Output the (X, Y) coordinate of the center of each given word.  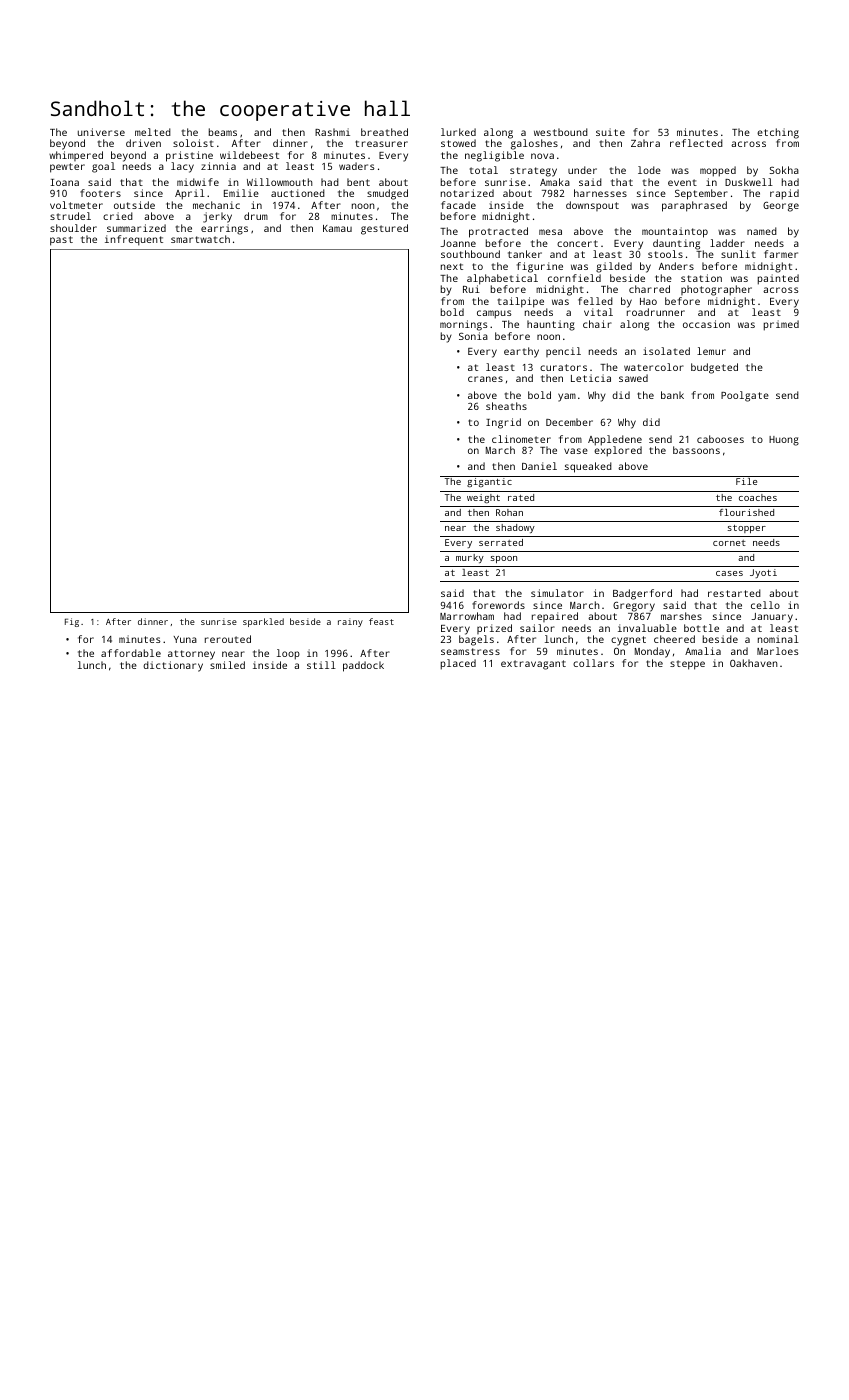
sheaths (506, 406)
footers (100, 193)
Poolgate (745, 396)
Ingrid (503, 423)
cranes (485, 379)
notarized (467, 193)
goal (103, 167)
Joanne (458, 243)
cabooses (720, 439)
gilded (614, 267)
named (762, 231)
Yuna (185, 639)
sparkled (263, 622)
